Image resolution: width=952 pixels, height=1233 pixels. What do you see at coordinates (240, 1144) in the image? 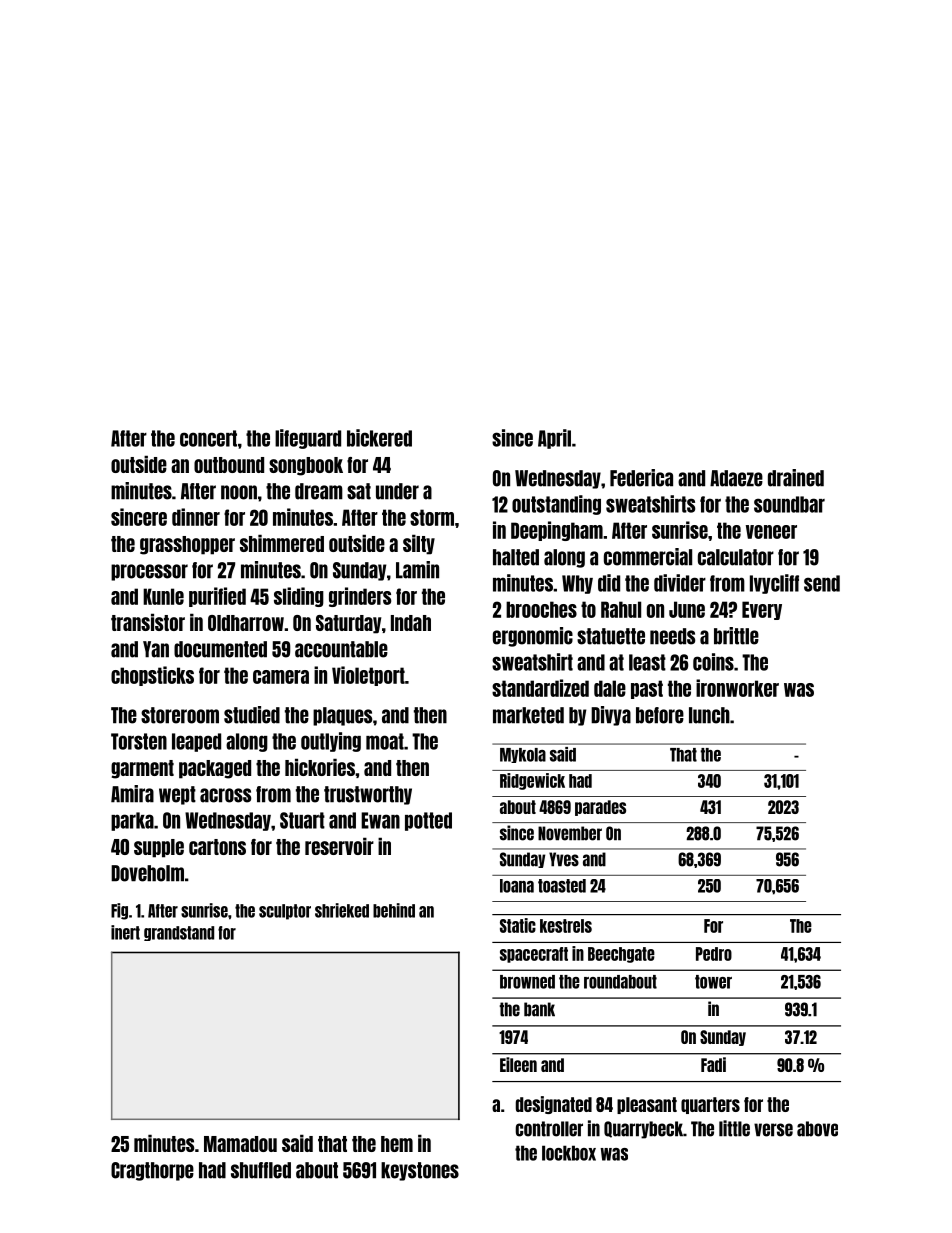
I see `Mamadou` at bounding box center [240, 1144].
